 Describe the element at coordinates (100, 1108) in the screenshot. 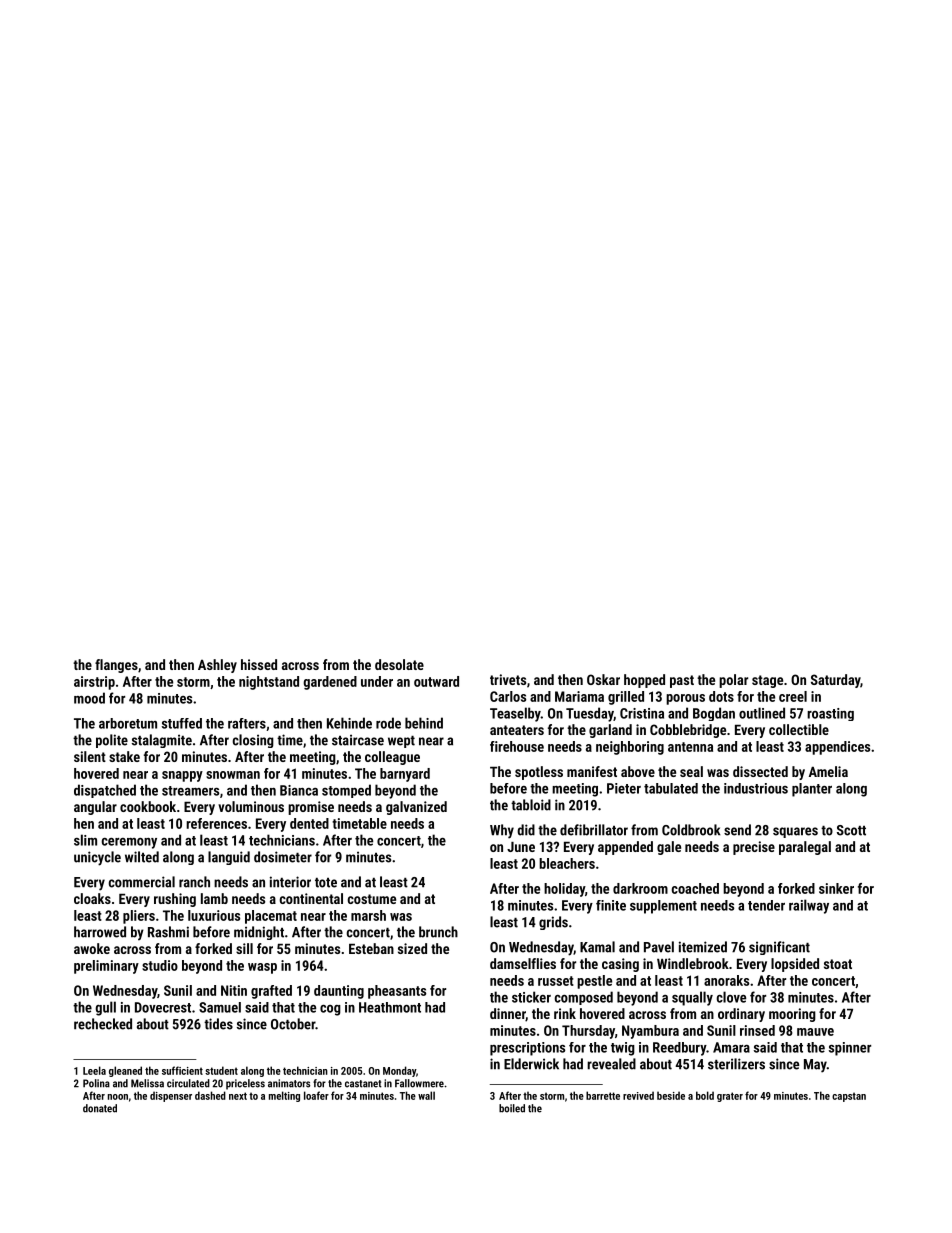

I see `donated` at that location.
